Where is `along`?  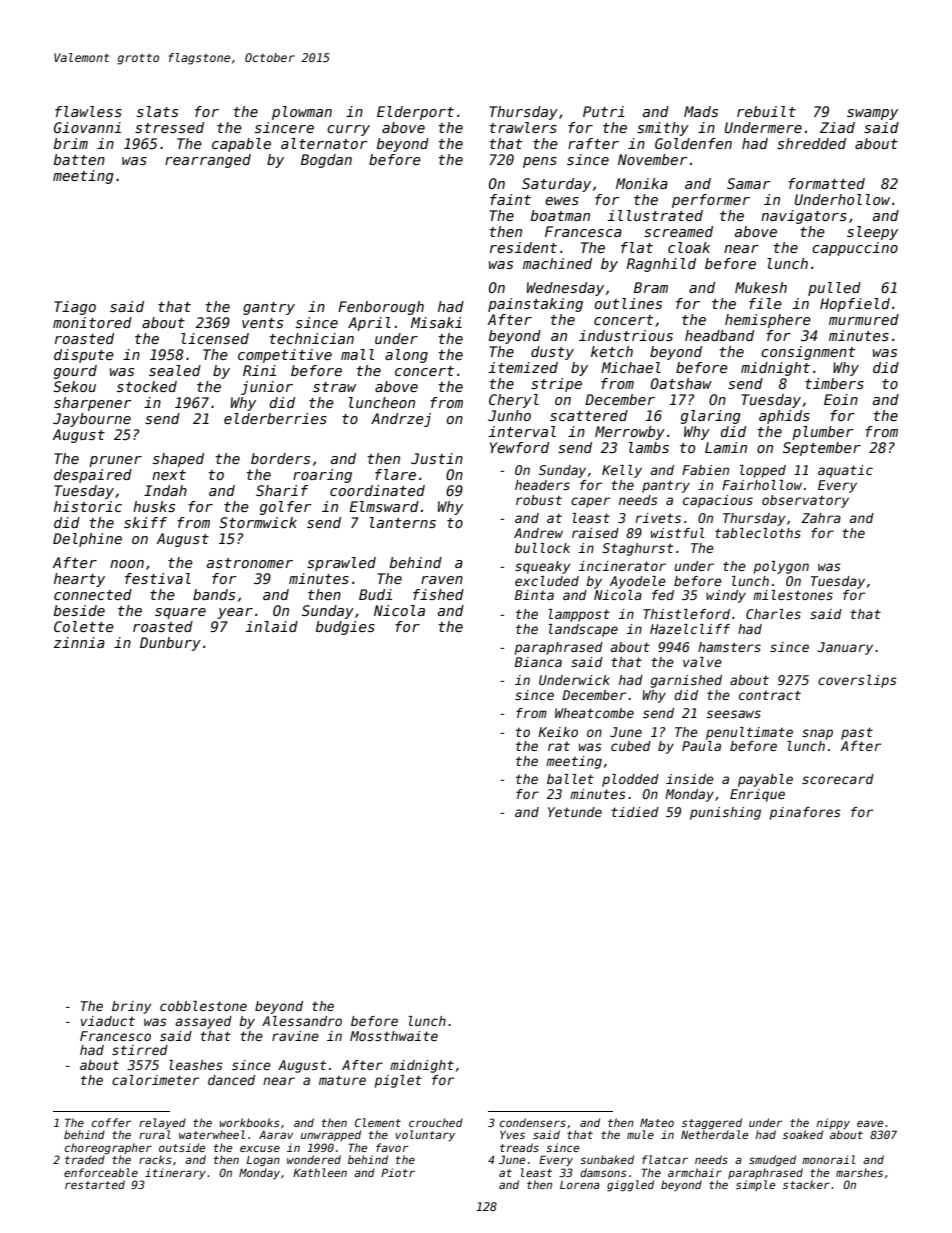
along is located at coordinates (406, 356).
